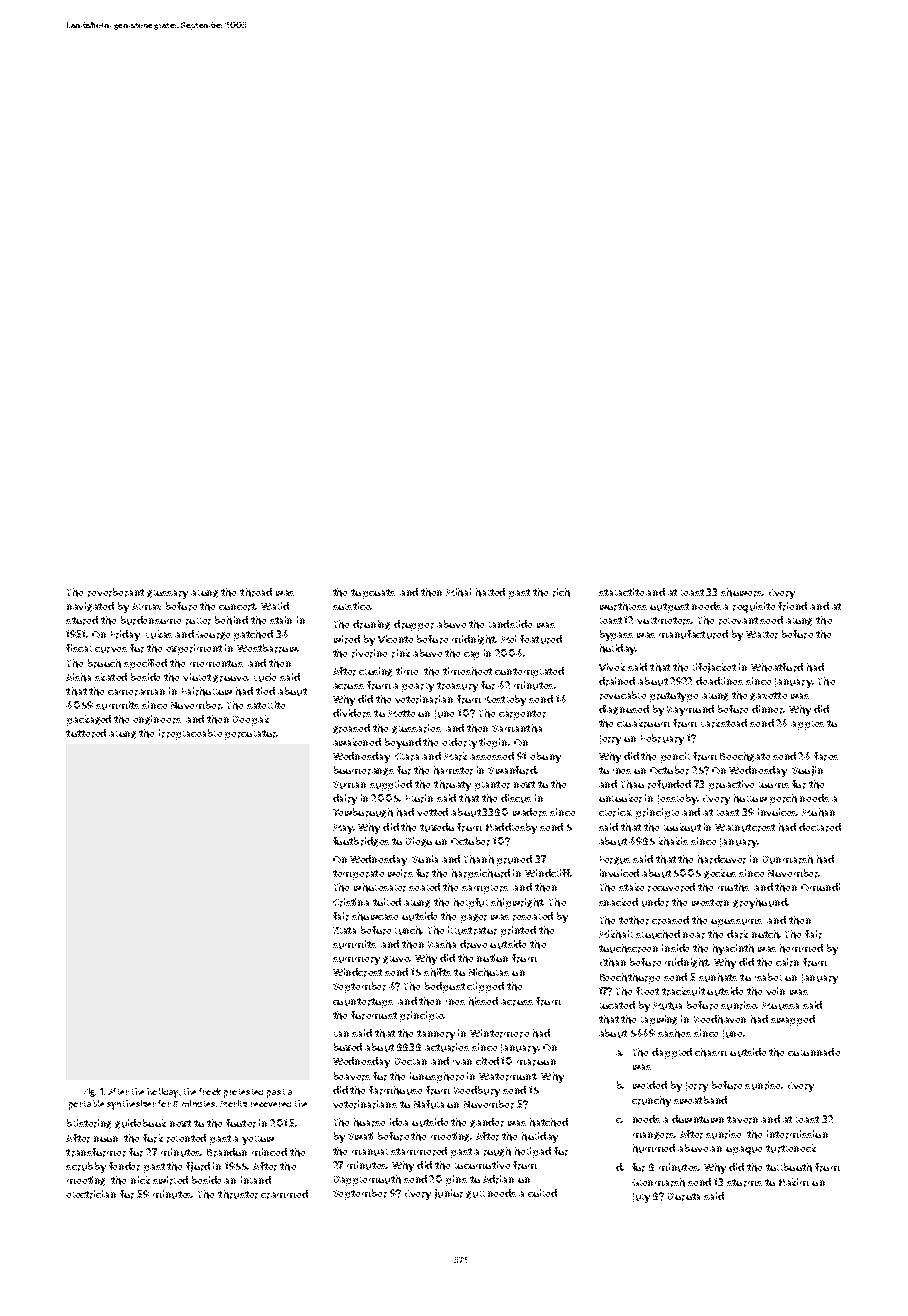 The width and height of the page is (908, 1316). I want to click on reverberant, so click(116, 592).
